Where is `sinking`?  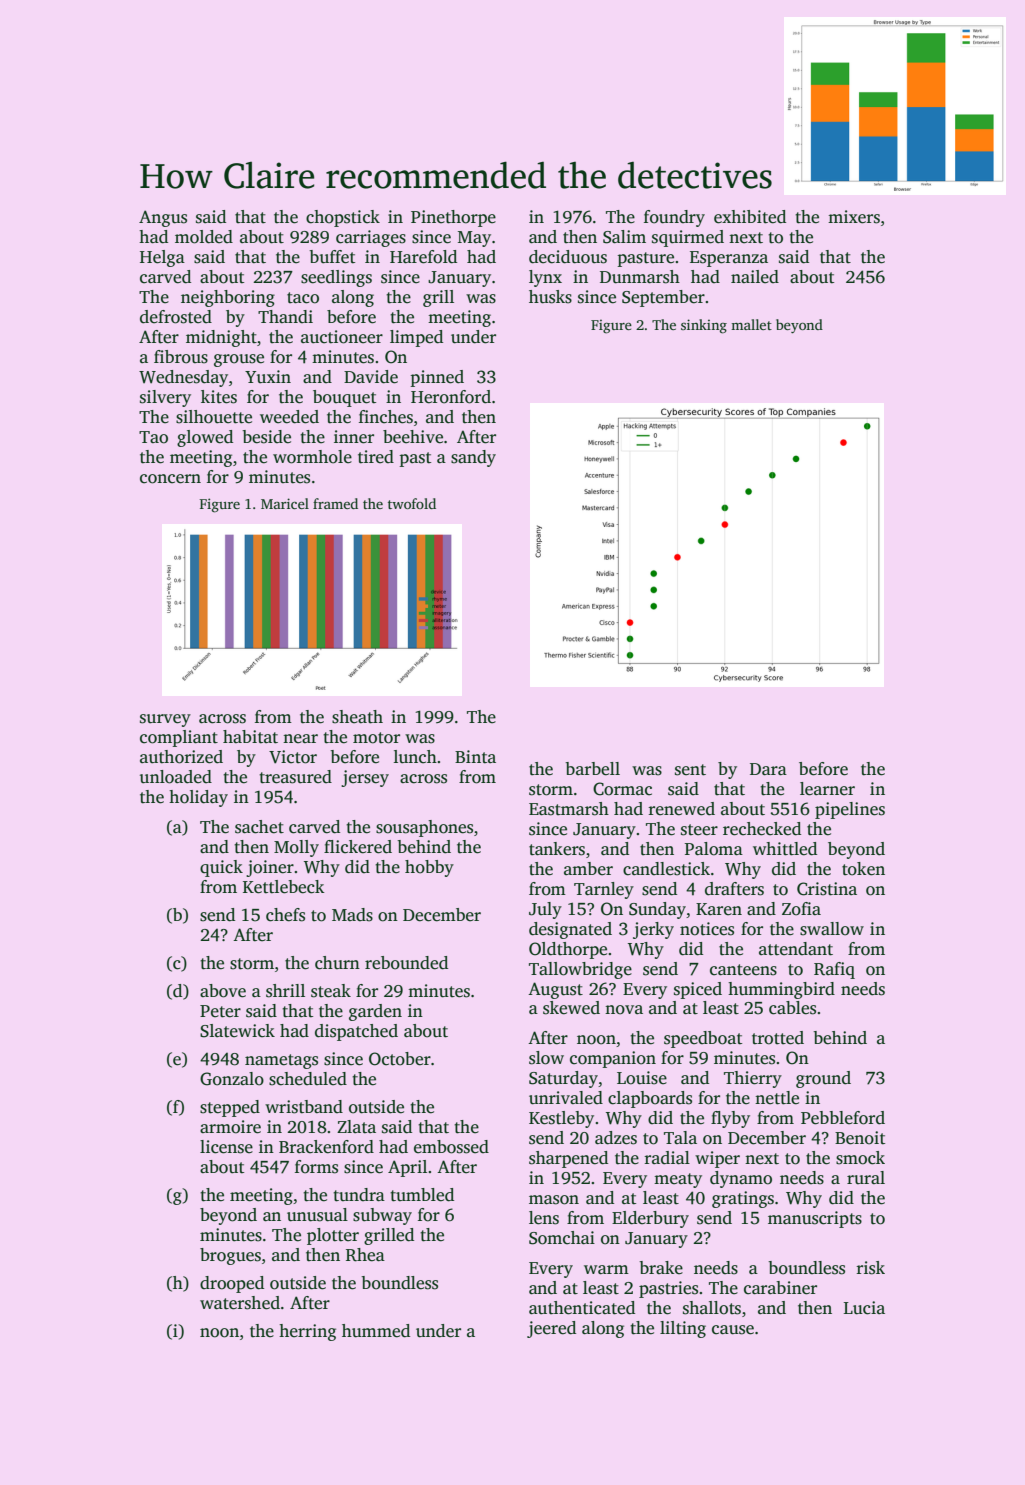
sinking is located at coordinates (704, 326).
